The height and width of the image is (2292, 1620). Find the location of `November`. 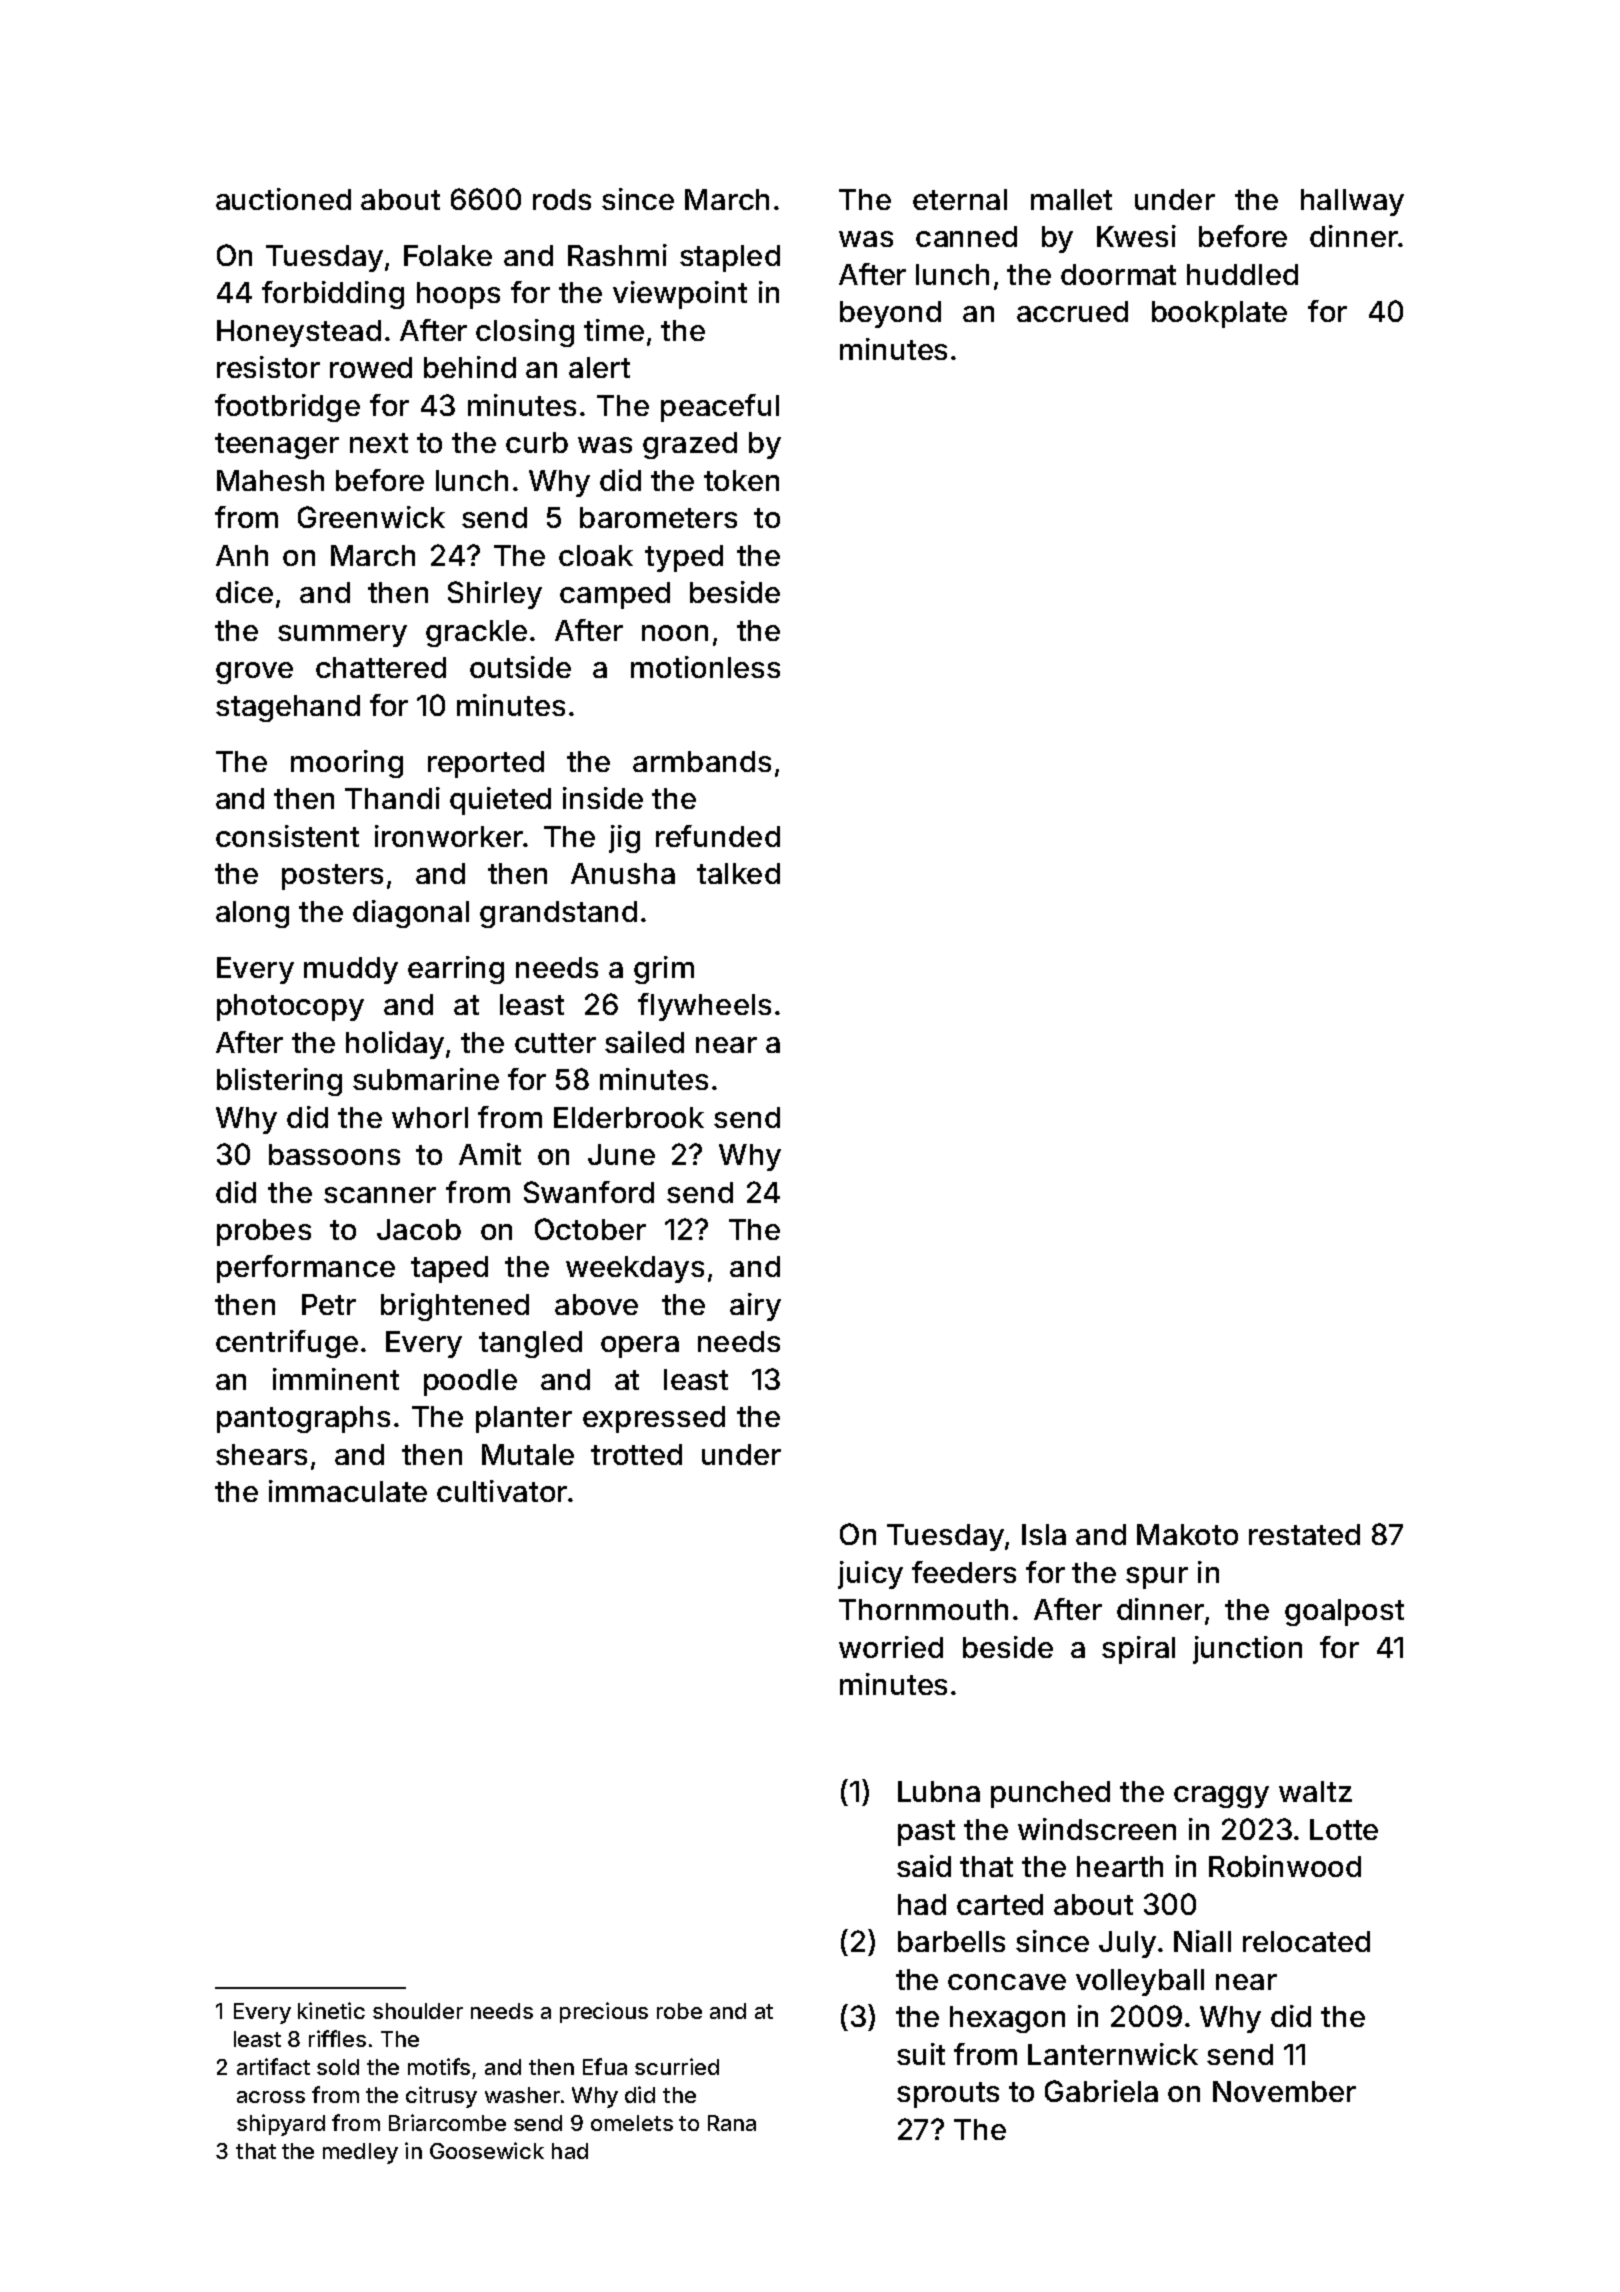

November is located at coordinates (1284, 2091).
